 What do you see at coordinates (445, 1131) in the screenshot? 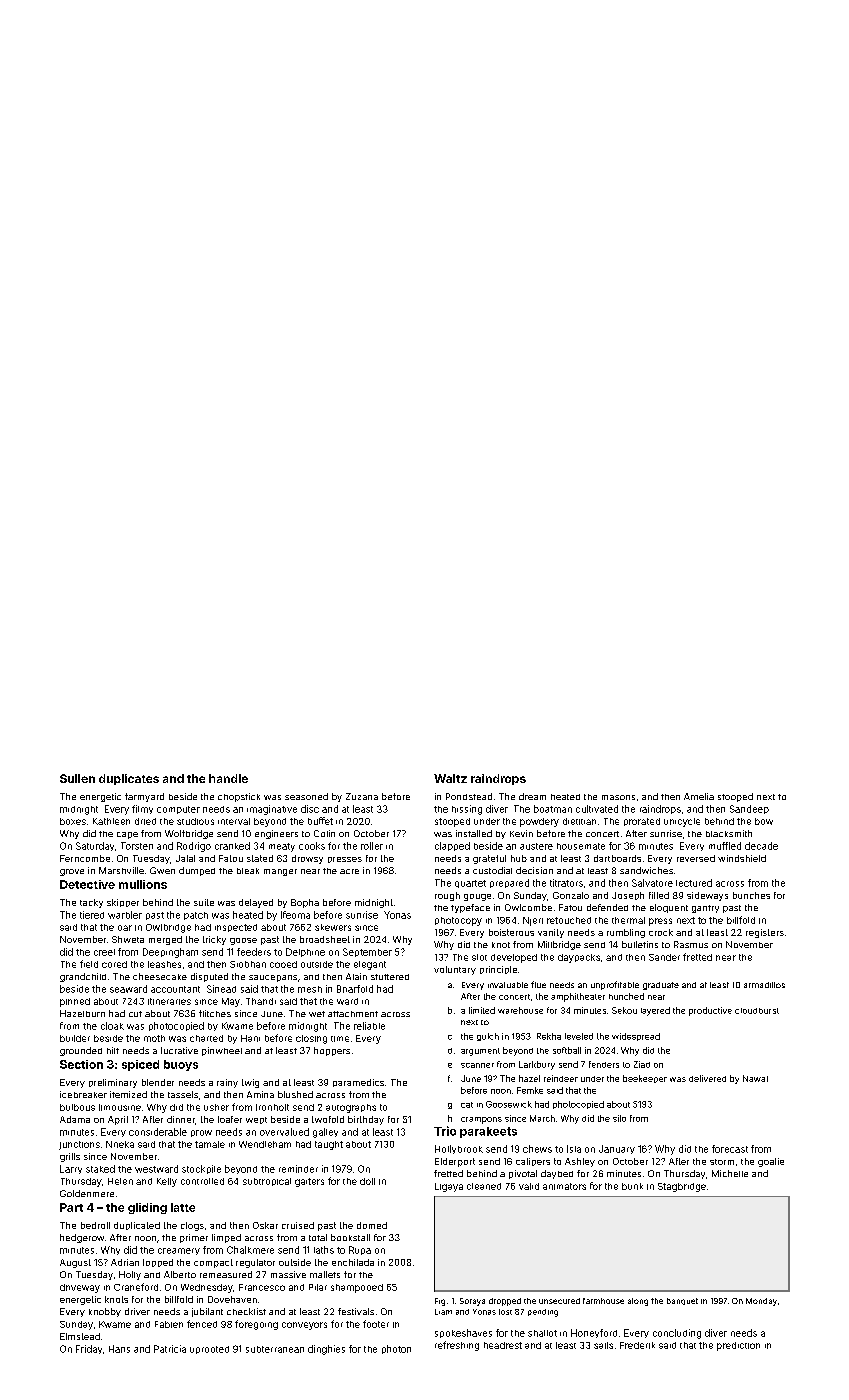
I see `Trio` at bounding box center [445, 1131].
